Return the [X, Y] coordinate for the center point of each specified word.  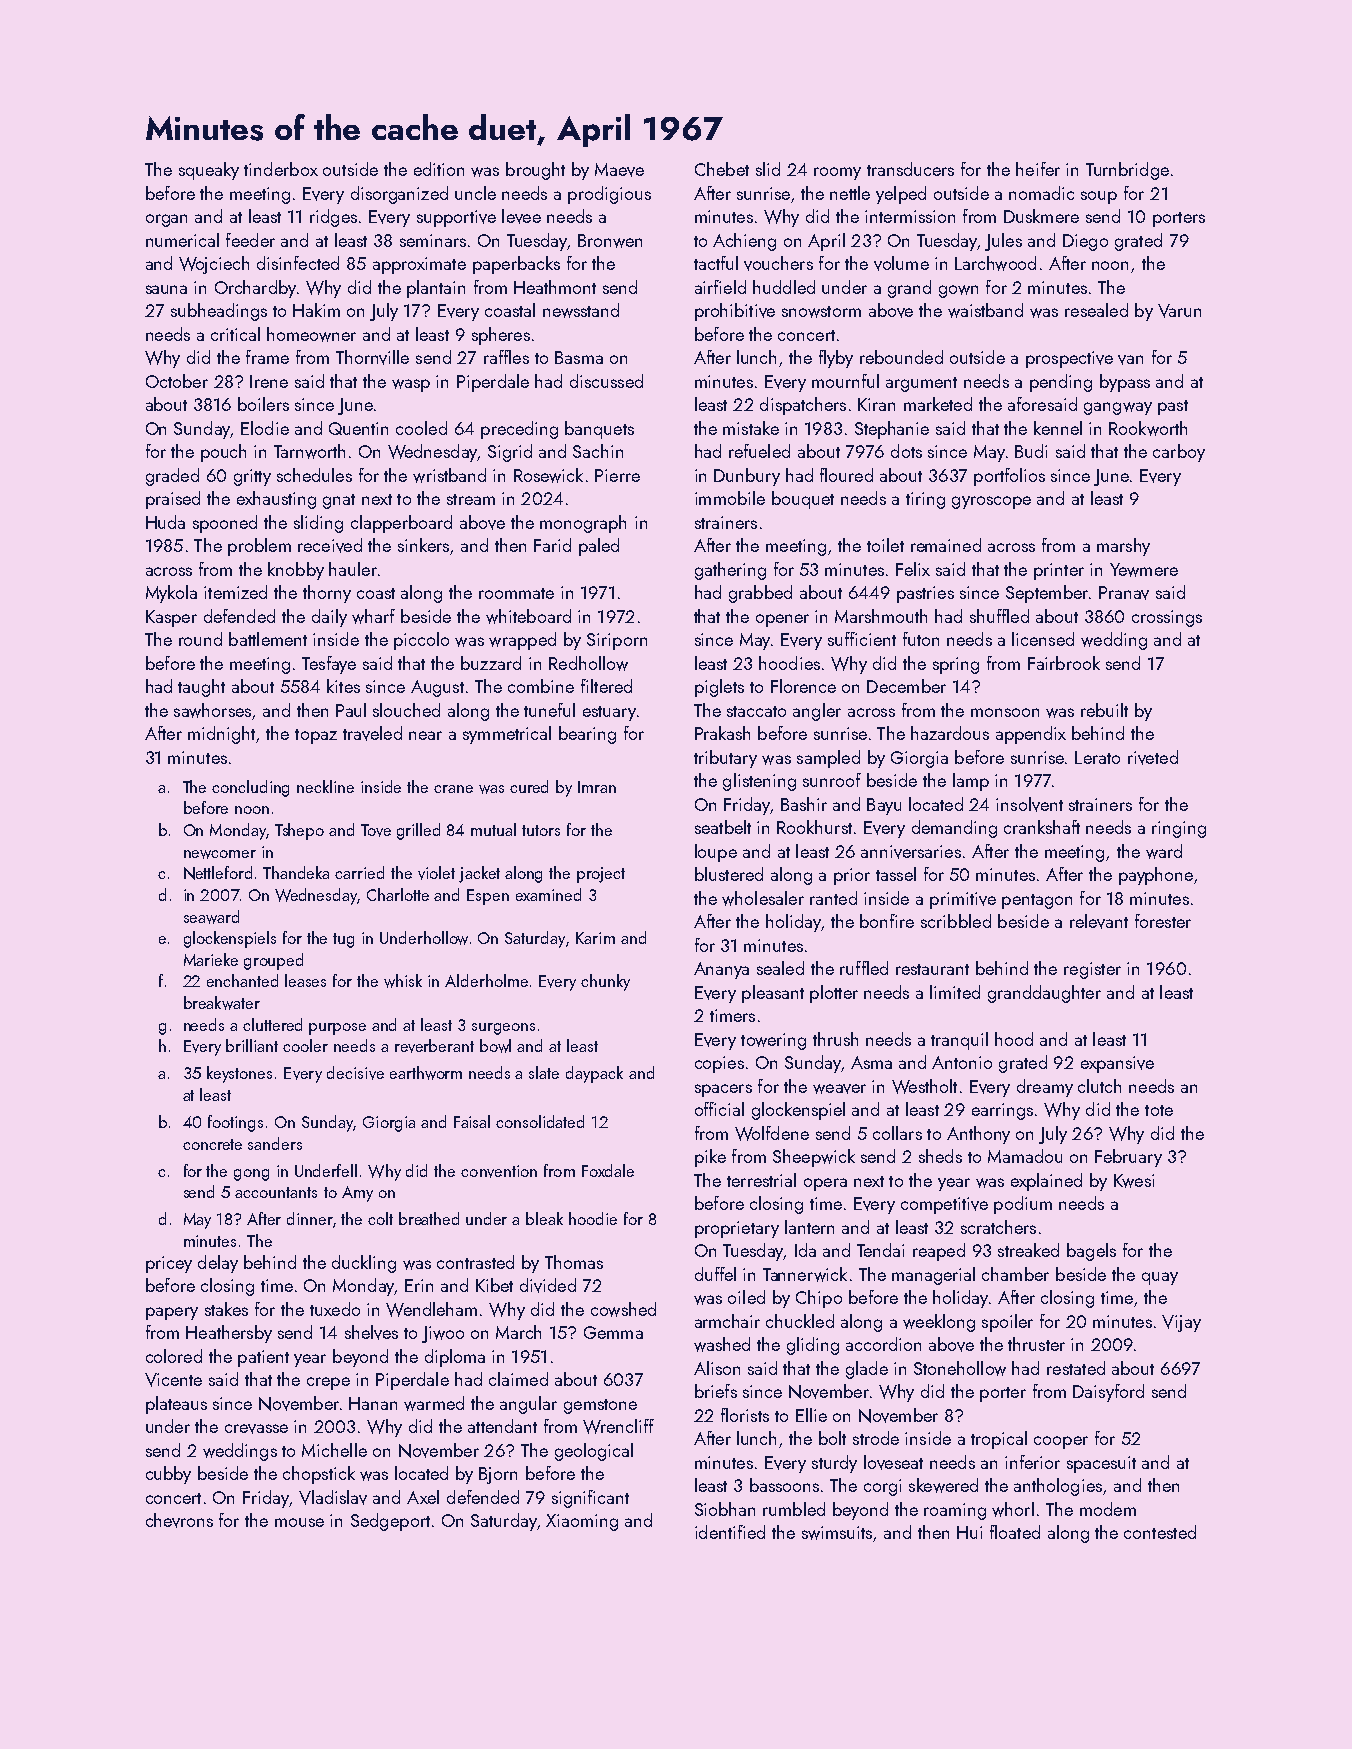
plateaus [176, 1405]
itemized [235, 592]
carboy [1179, 453]
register [1092, 970]
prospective [1069, 359]
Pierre [617, 475]
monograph [583, 524]
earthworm [426, 1073]
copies [719, 1064]
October [177, 381]
